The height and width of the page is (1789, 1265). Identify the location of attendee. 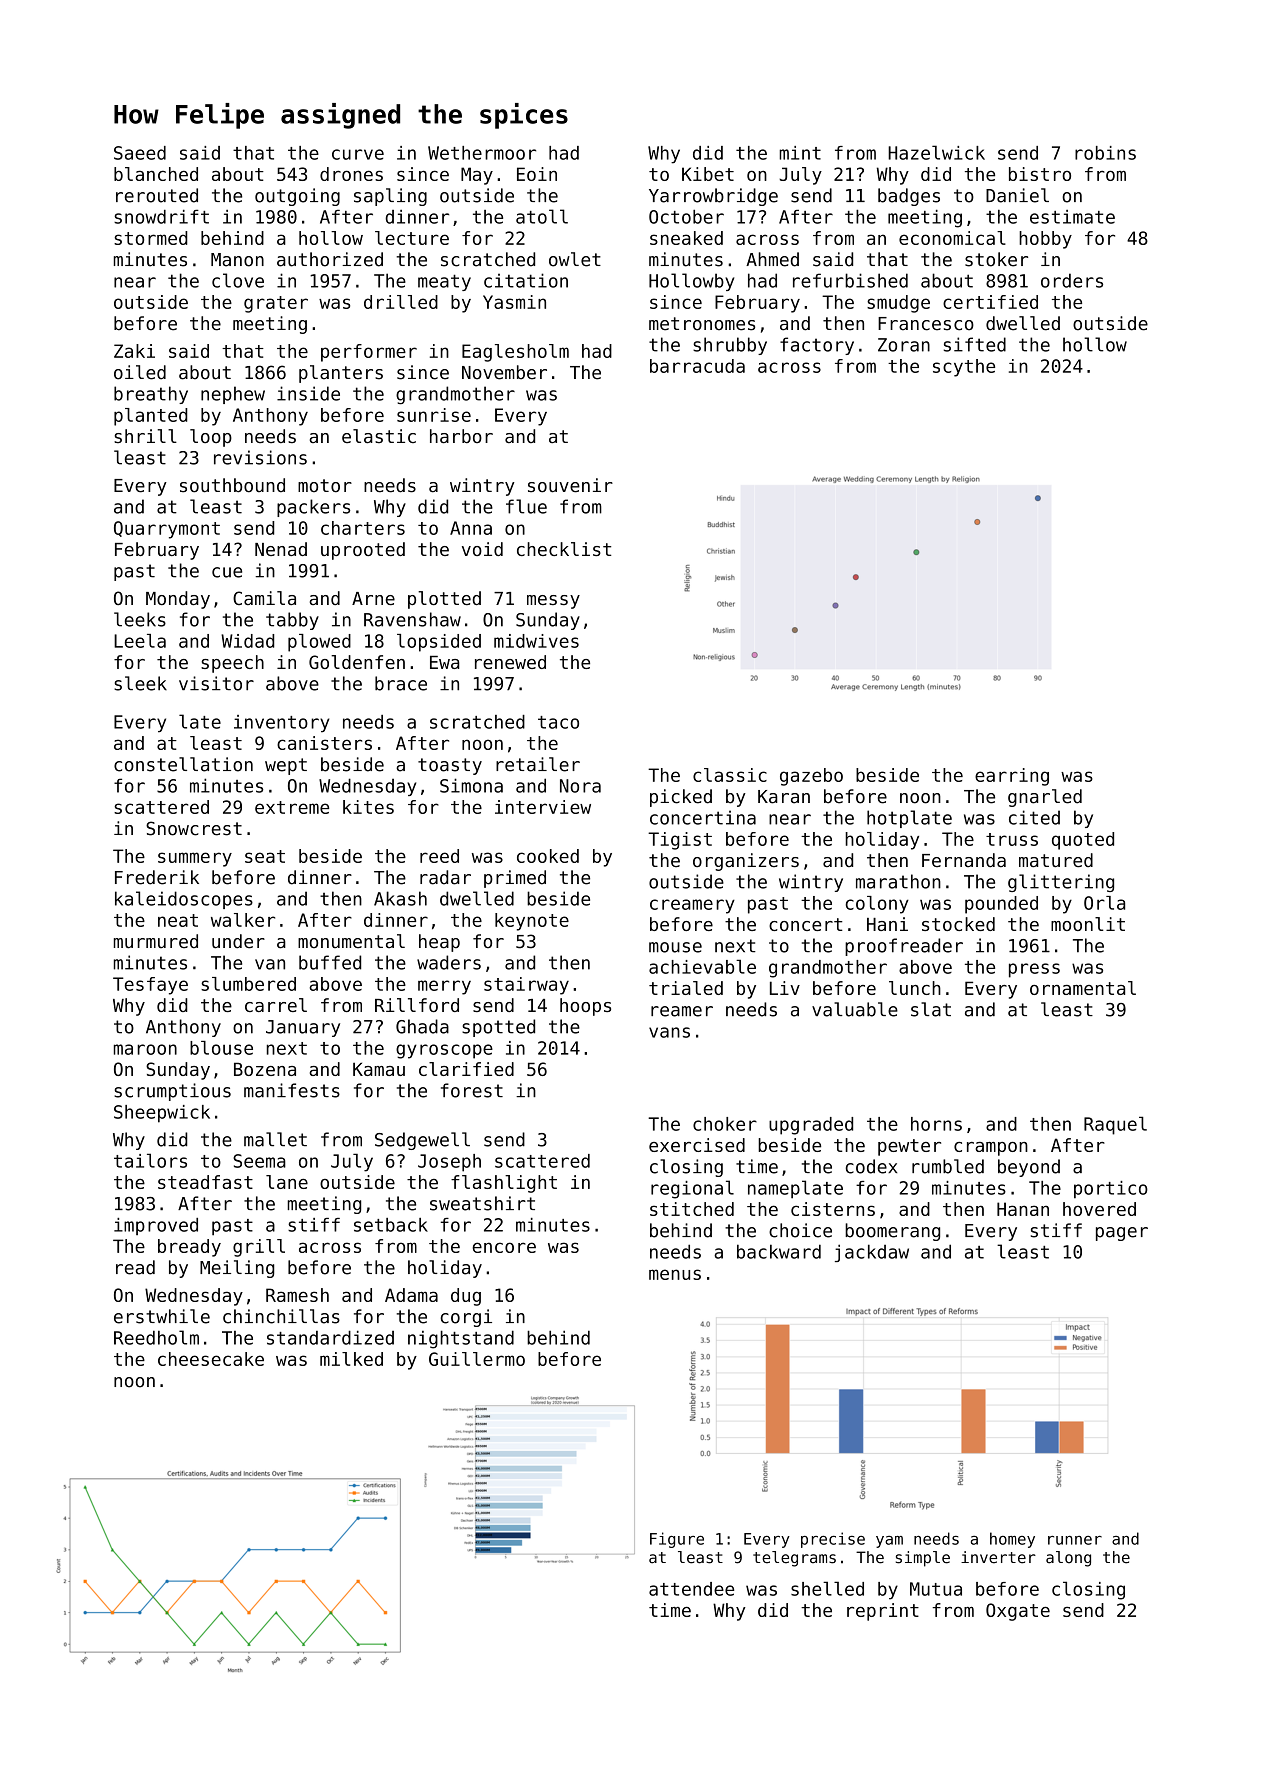
(691, 1589).
